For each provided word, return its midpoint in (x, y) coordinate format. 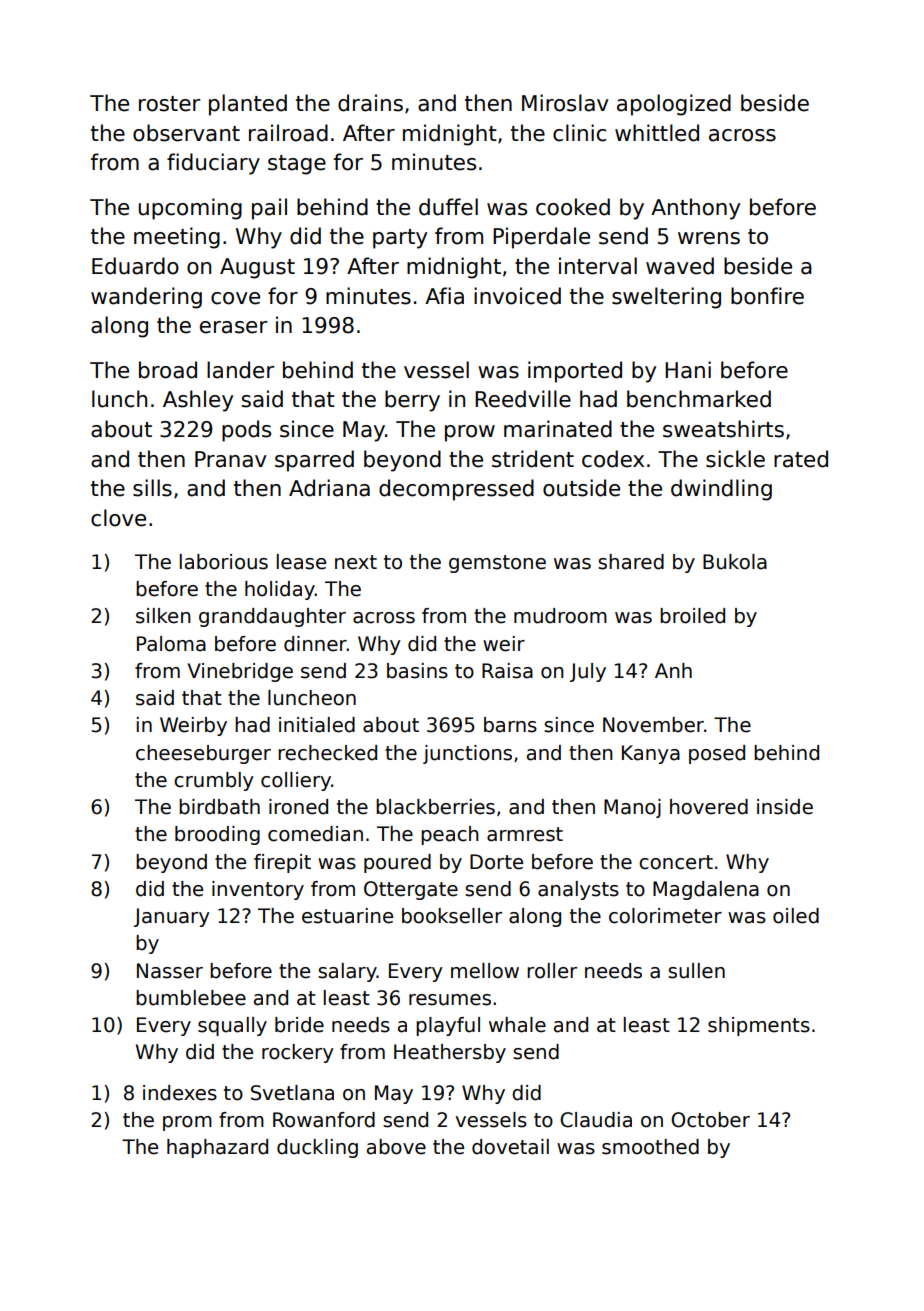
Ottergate (411, 890)
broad (168, 370)
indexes (180, 1093)
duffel (448, 207)
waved (680, 266)
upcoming (190, 209)
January (172, 917)
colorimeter (665, 916)
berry (412, 401)
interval (598, 266)
